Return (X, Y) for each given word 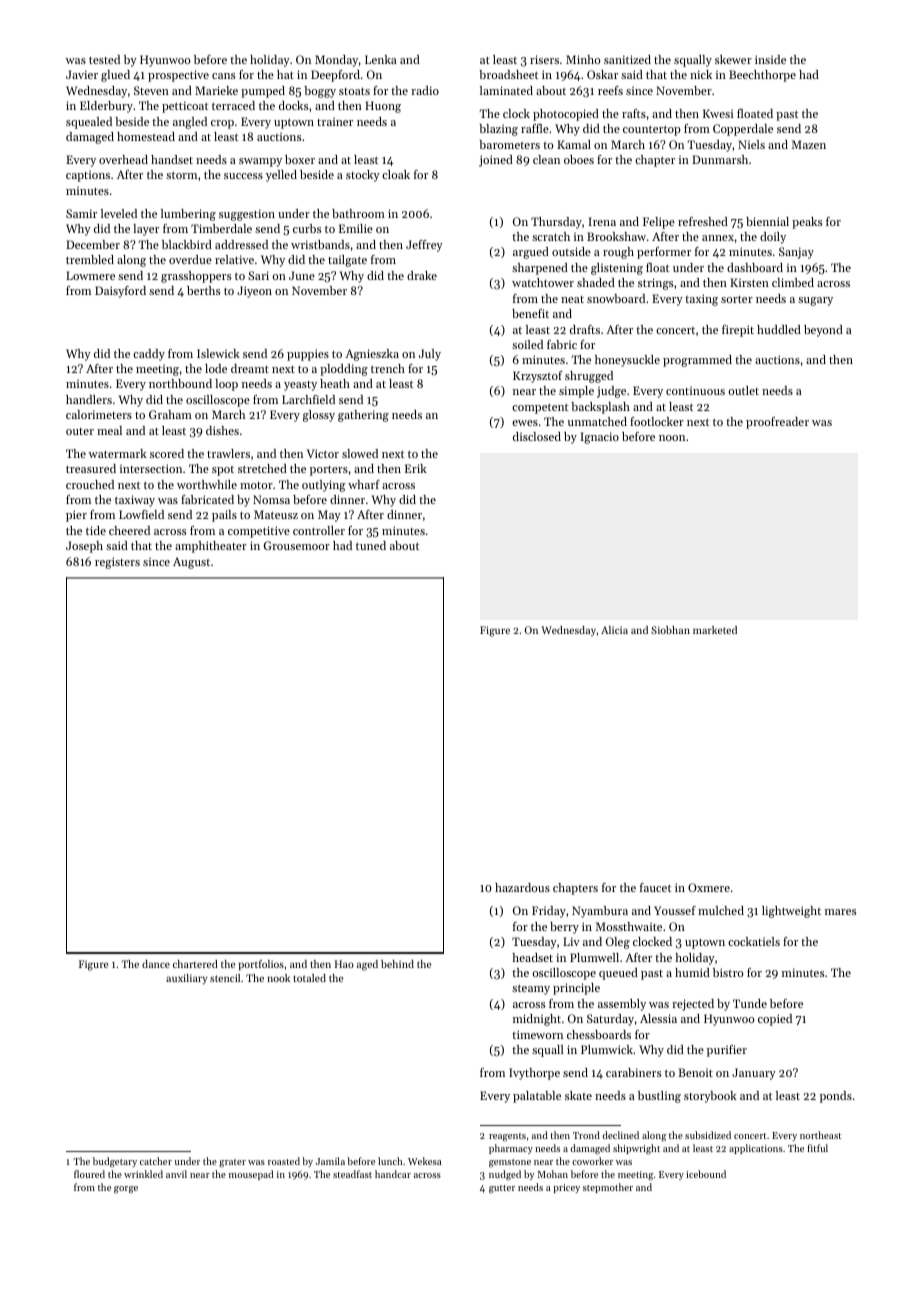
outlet (743, 390)
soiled (527, 344)
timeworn (537, 1034)
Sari (258, 275)
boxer (300, 159)
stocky (363, 176)
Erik (416, 468)
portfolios (261, 965)
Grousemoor (297, 545)
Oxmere (709, 887)
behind (397, 964)
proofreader (777, 423)
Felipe (659, 223)
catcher (156, 1161)
